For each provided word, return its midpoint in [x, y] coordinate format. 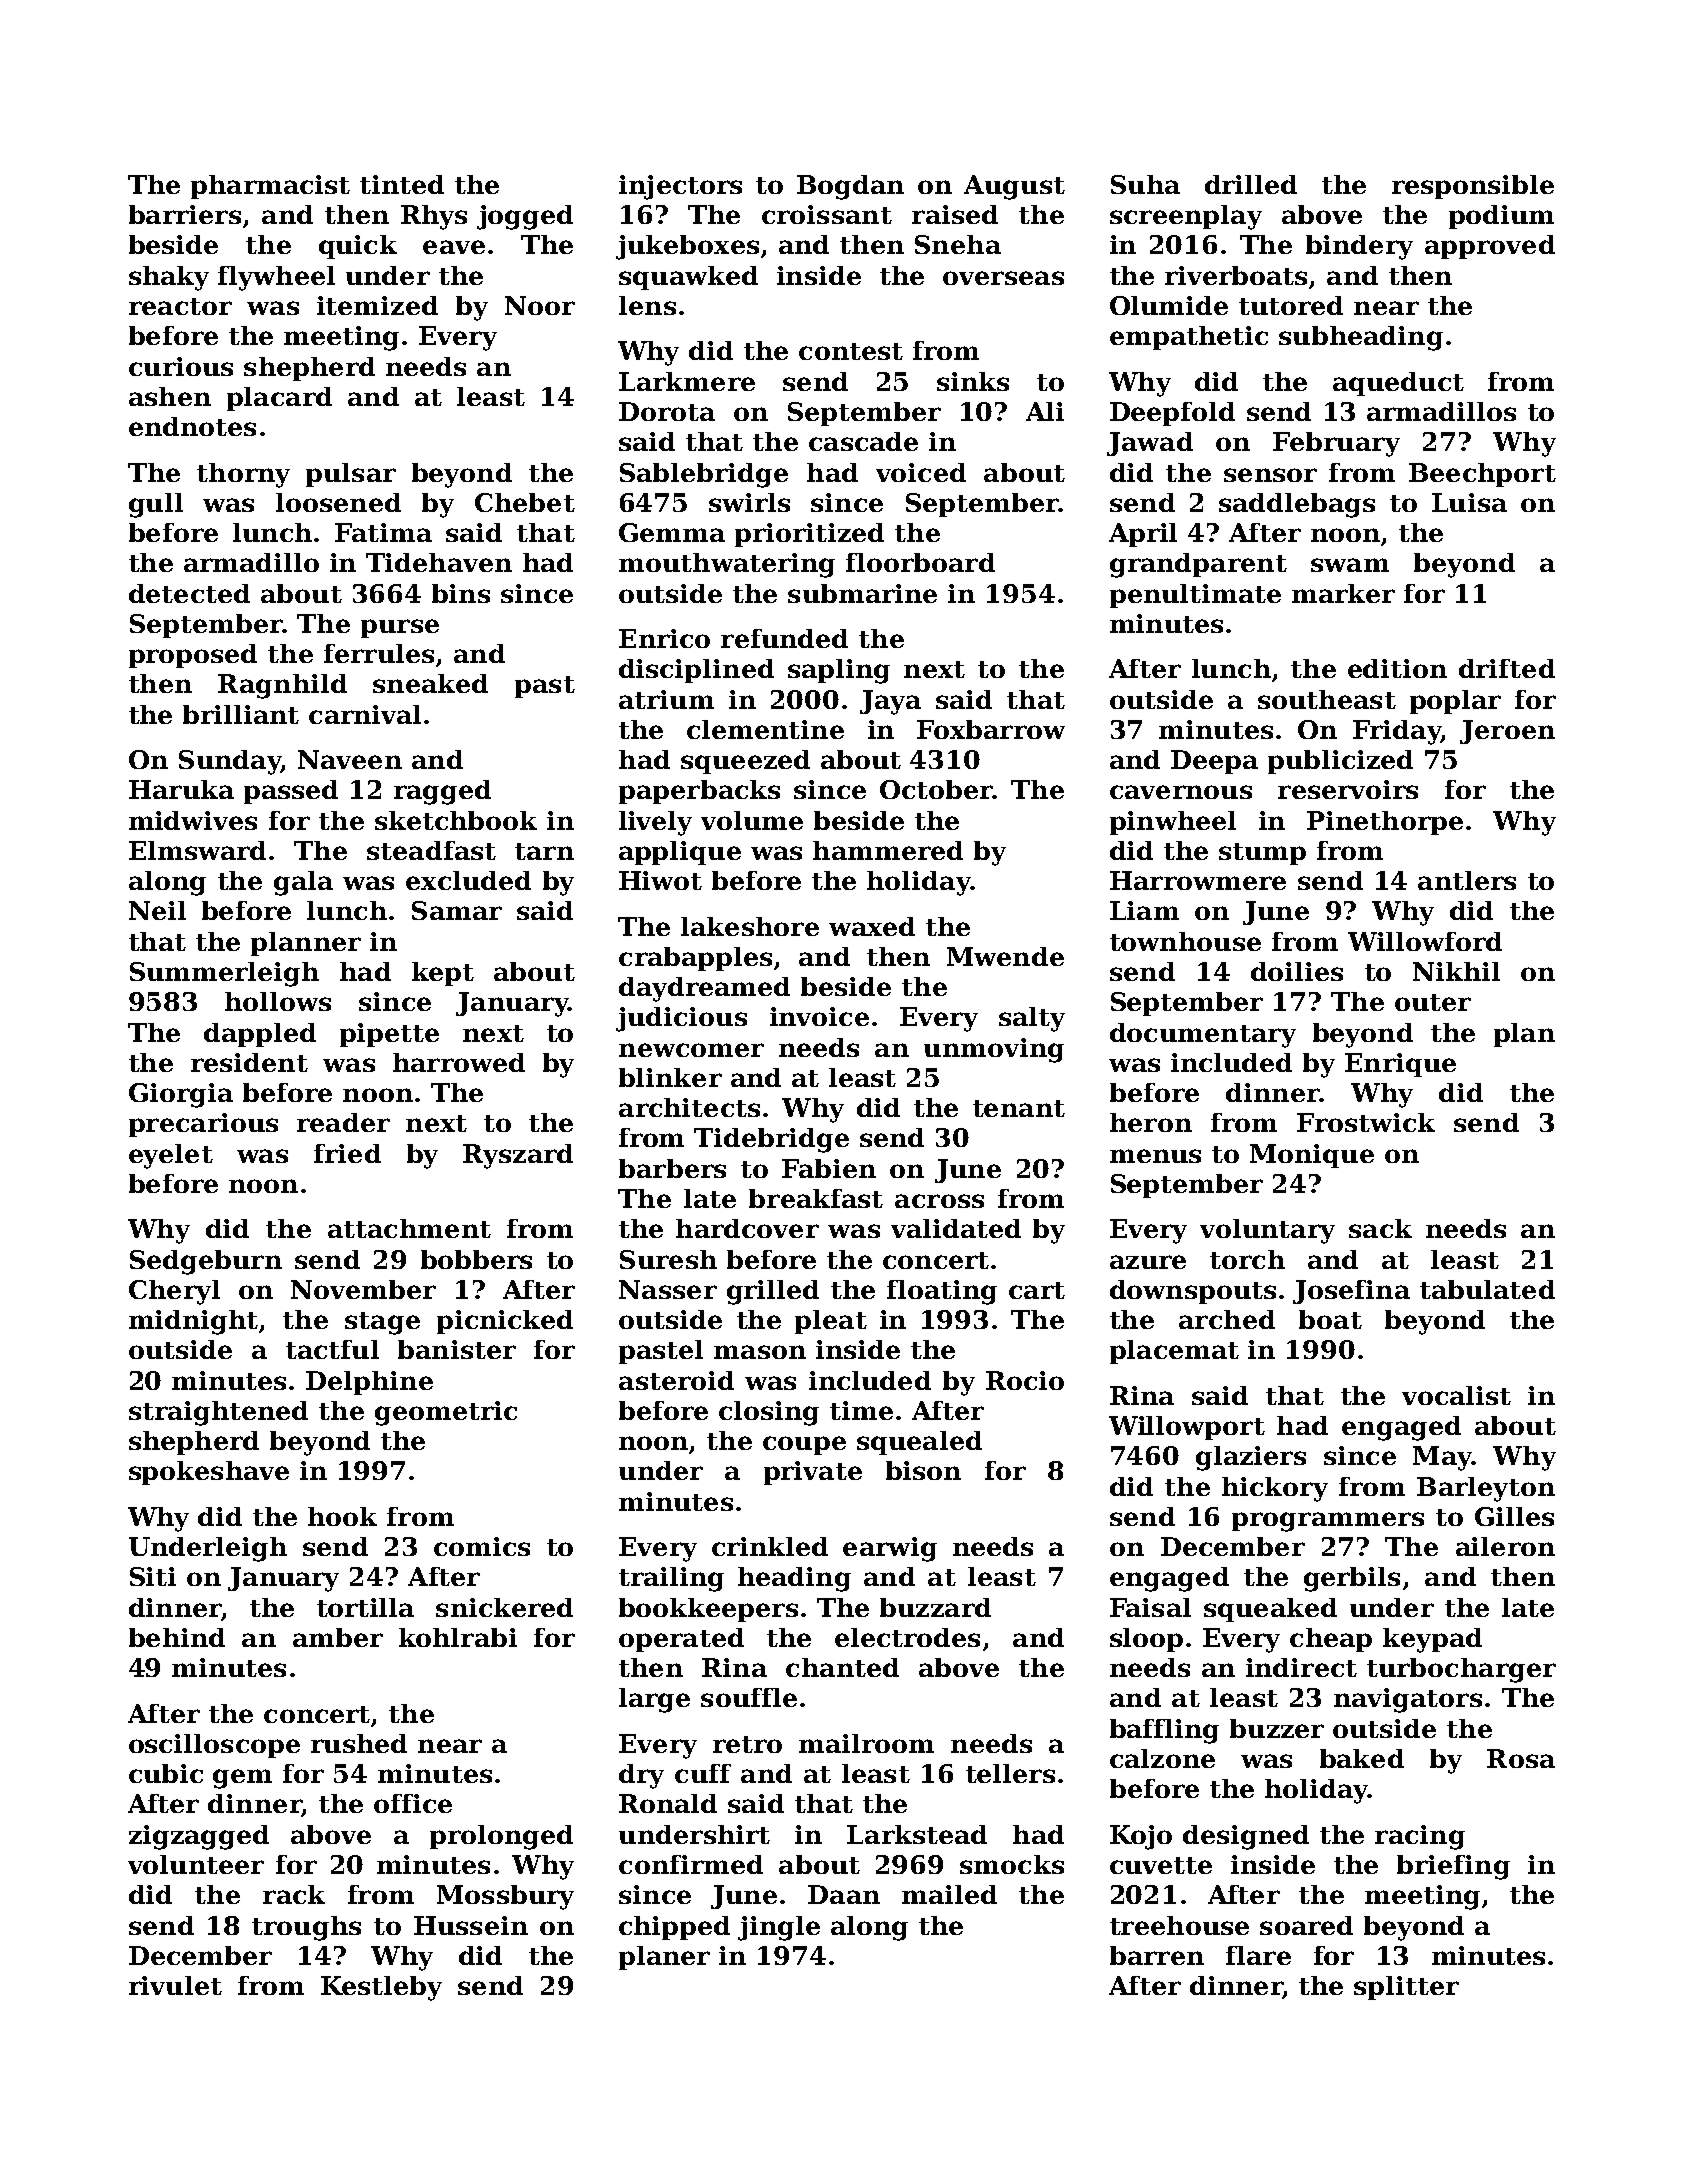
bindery [1359, 247]
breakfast [816, 1198]
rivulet [175, 1985]
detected [189, 593]
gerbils [1352, 1579]
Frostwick [1366, 1122]
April [1143, 535]
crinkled [770, 1546]
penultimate [1195, 596]
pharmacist [270, 187]
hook [342, 1516]
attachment [409, 1228]
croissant [827, 214]
